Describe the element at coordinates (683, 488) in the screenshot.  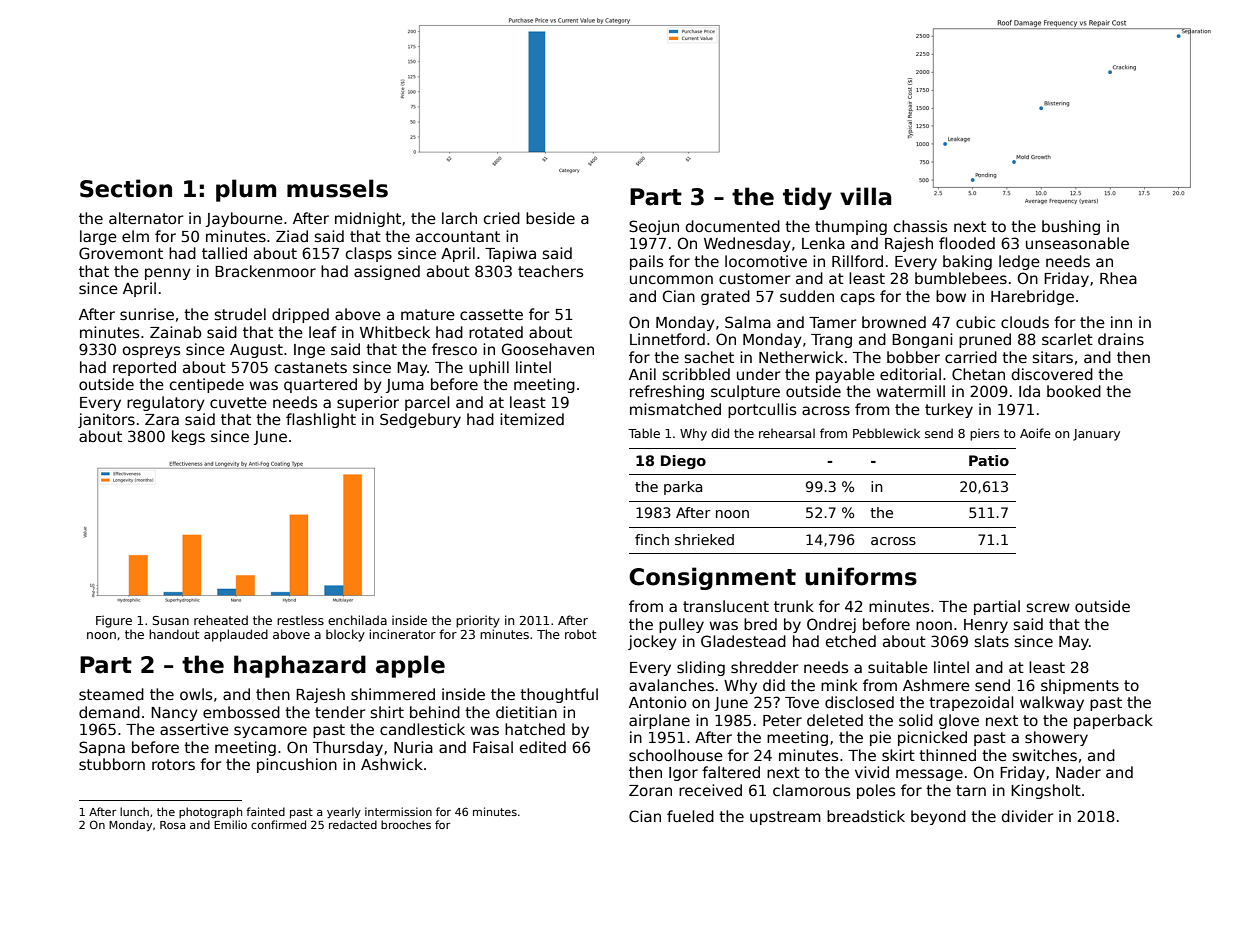
I see `parka` at that location.
